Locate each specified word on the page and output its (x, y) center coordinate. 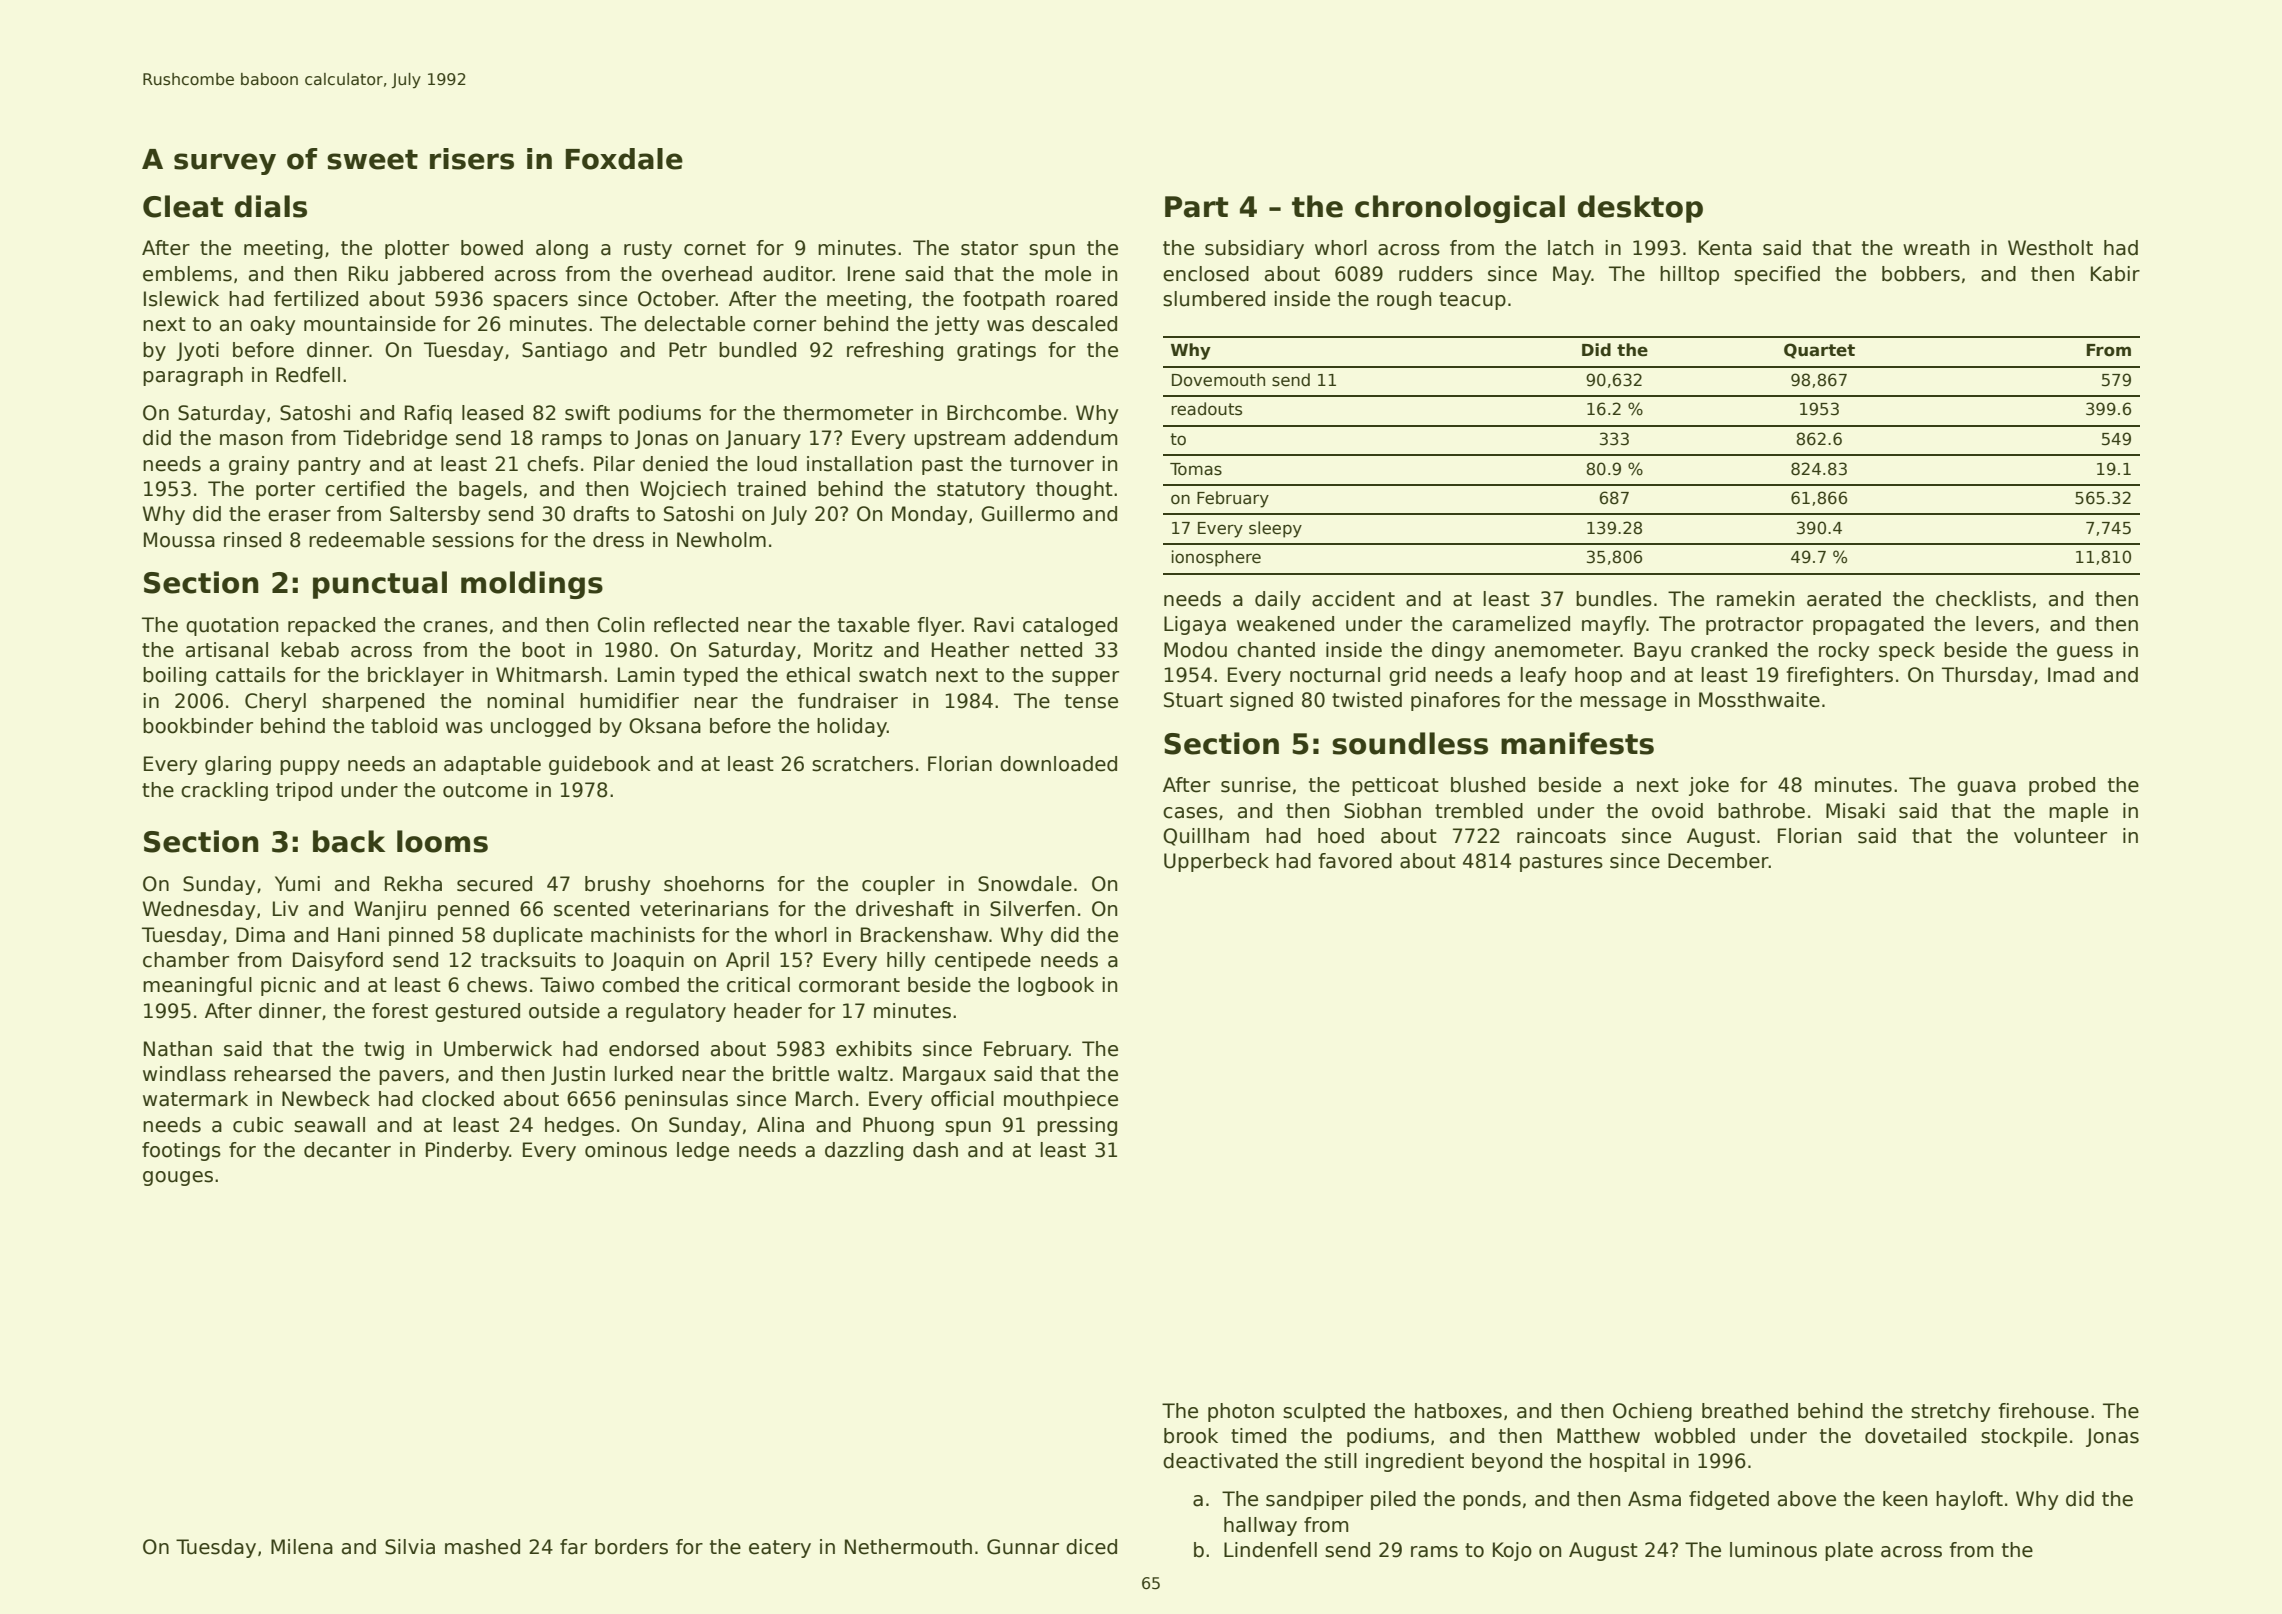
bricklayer (416, 676)
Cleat (183, 206)
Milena (302, 1547)
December (1718, 861)
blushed (1488, 785)
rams (1434, 1552)
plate (1849, 1551)
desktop (1640, 209)
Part (1196, 207)
